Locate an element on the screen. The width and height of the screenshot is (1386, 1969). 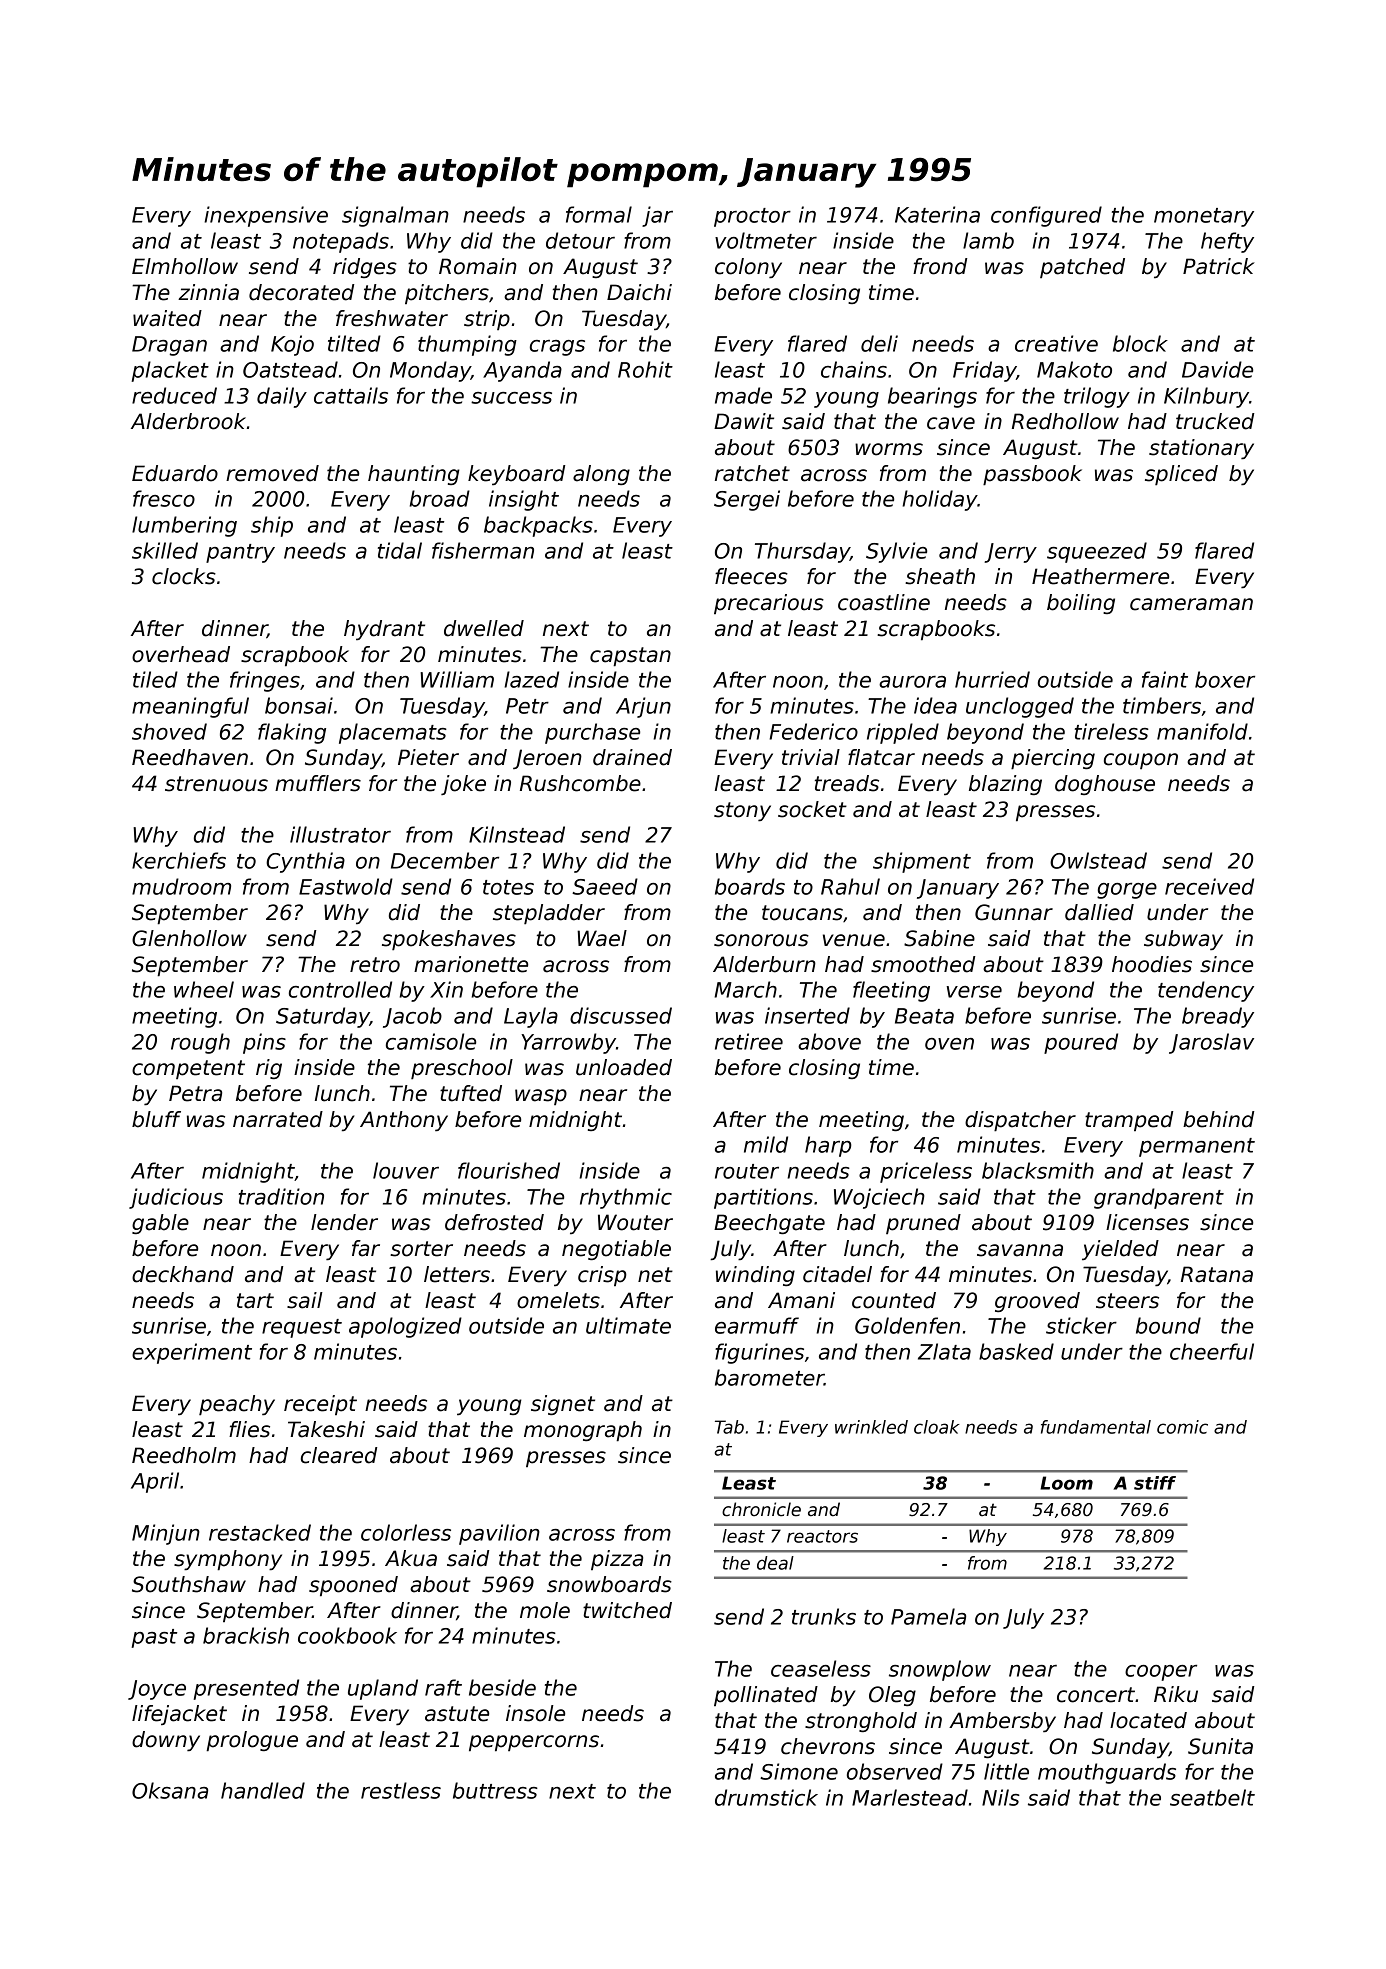
Wojciech is located at coordinates (879, 1198).
